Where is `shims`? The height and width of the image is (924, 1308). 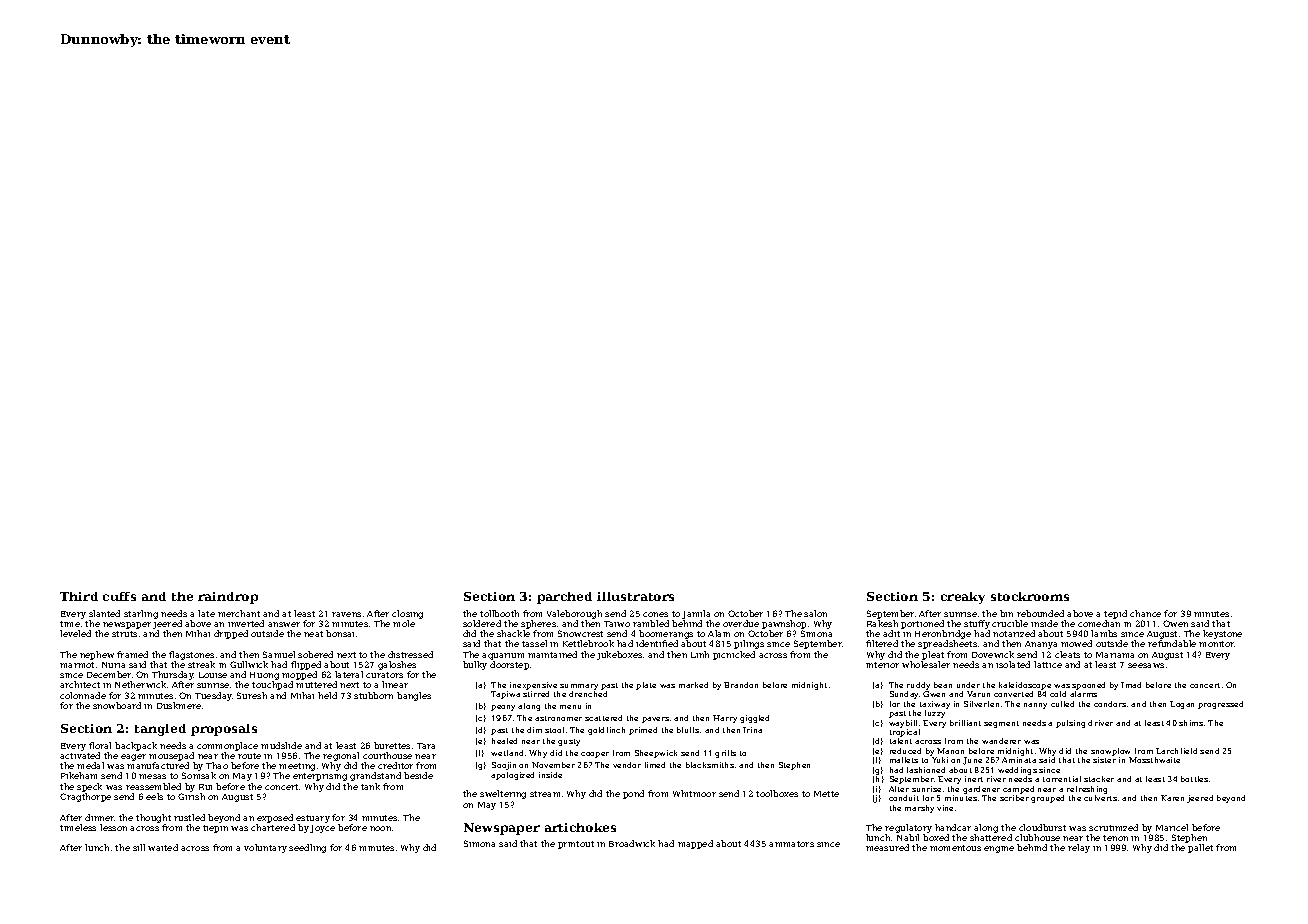
shims is located at coordinates (1191, 723).
